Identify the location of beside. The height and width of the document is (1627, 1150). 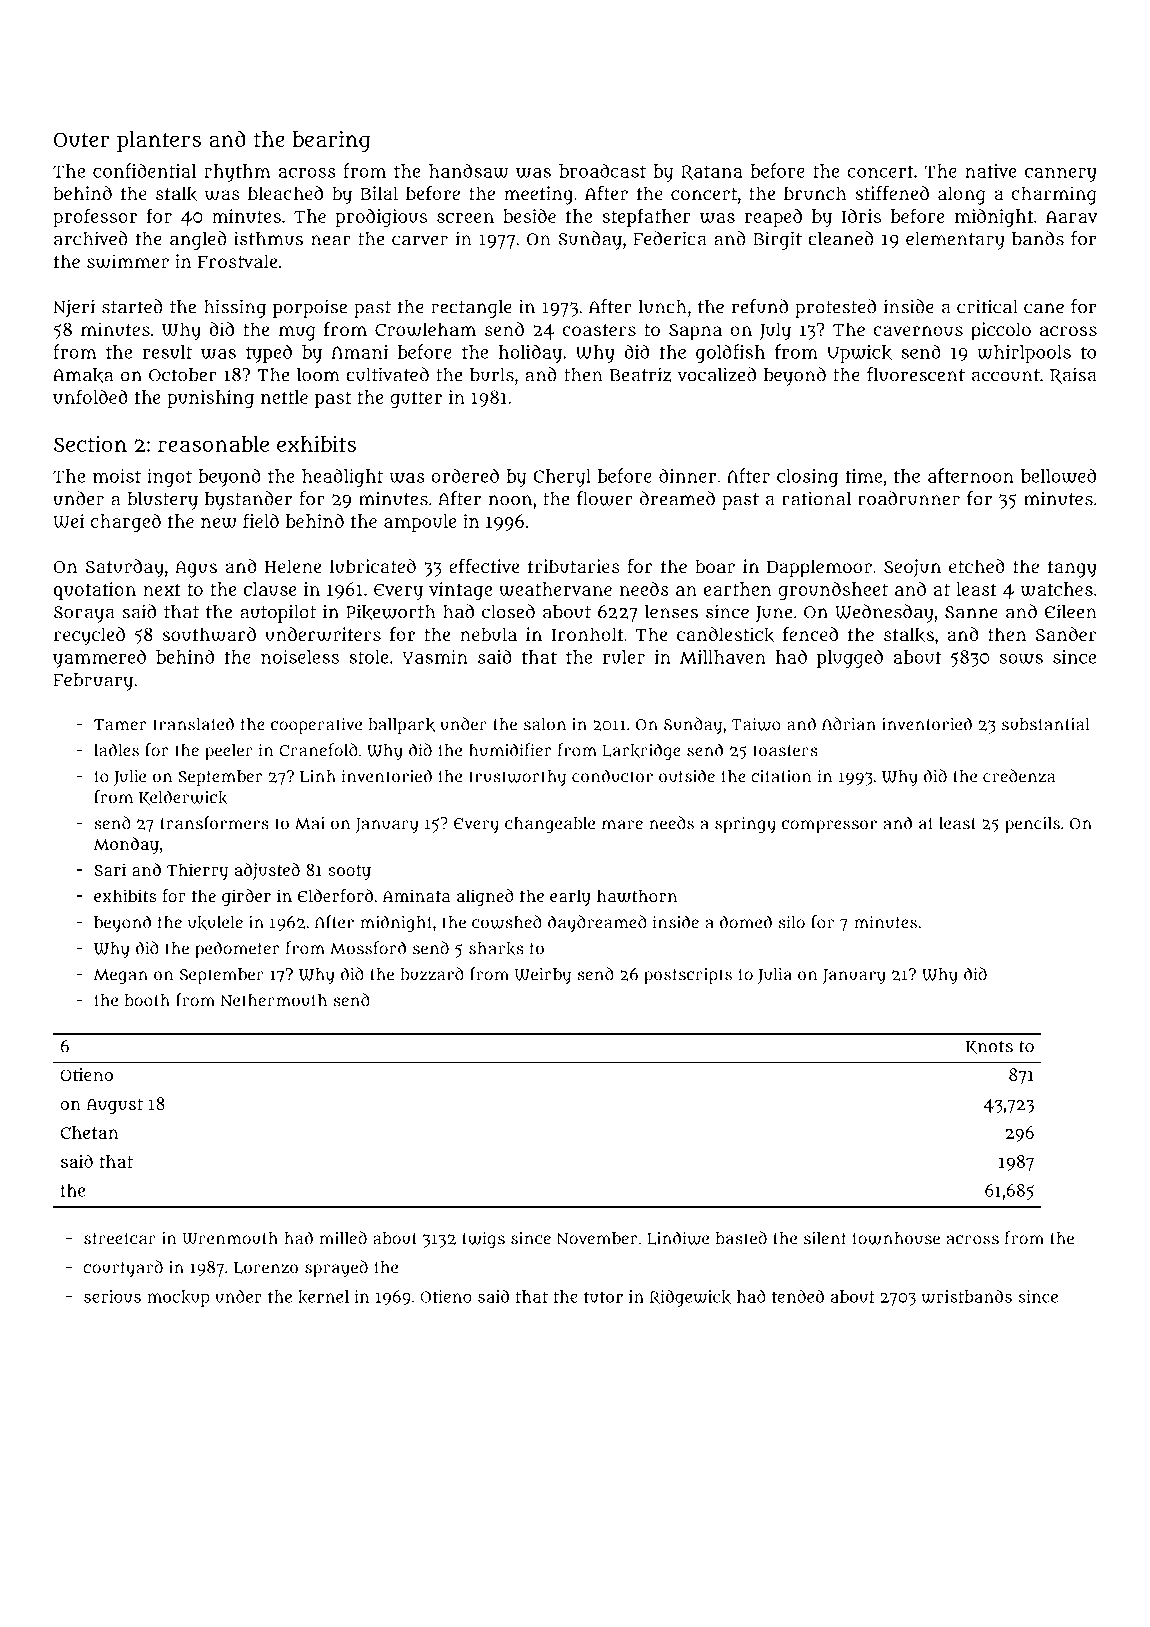
(529, 216).
